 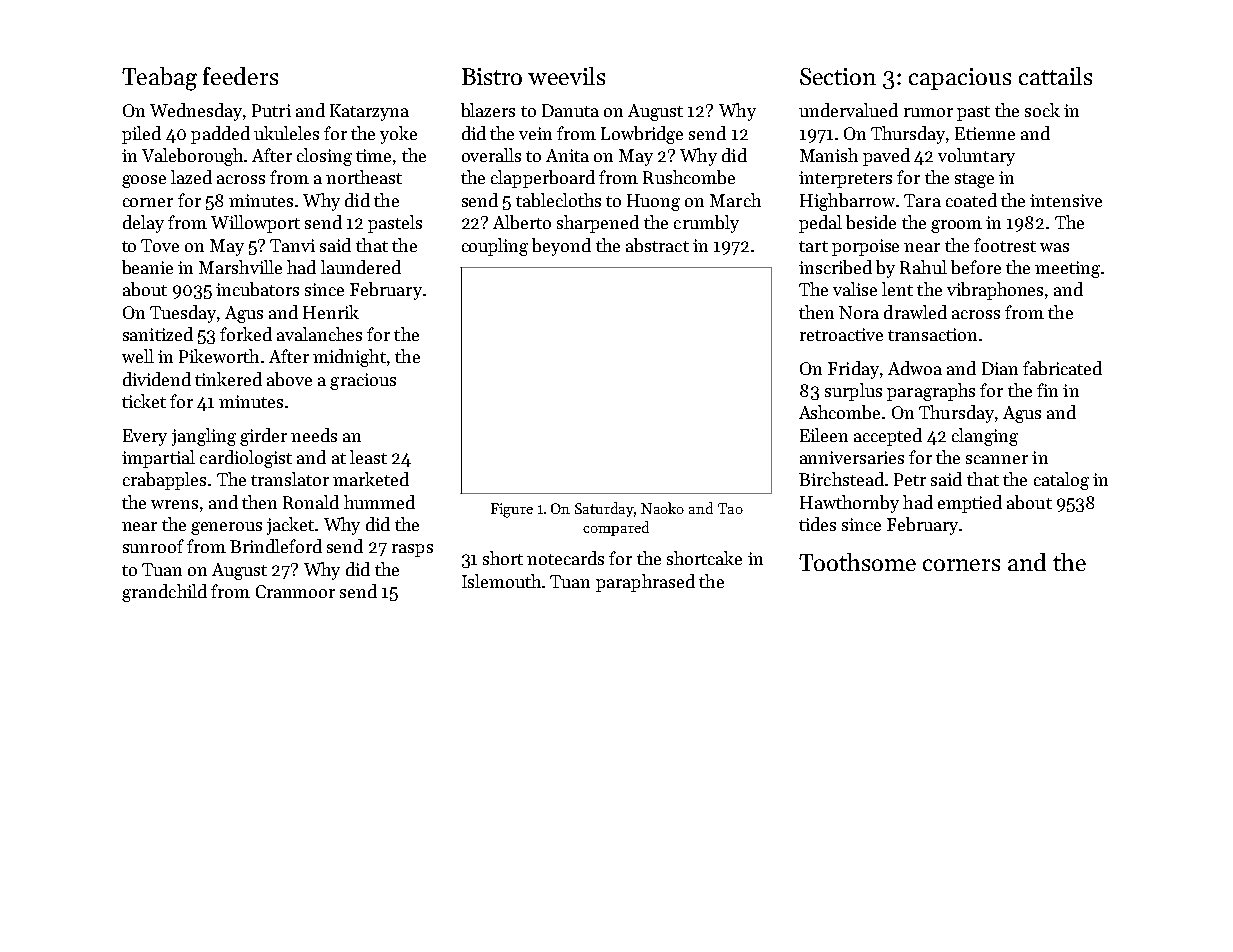 What do you see at coordinates (645, 583) in the screenshot?
I see `paraphrased` at bounding box center [645, 583].
